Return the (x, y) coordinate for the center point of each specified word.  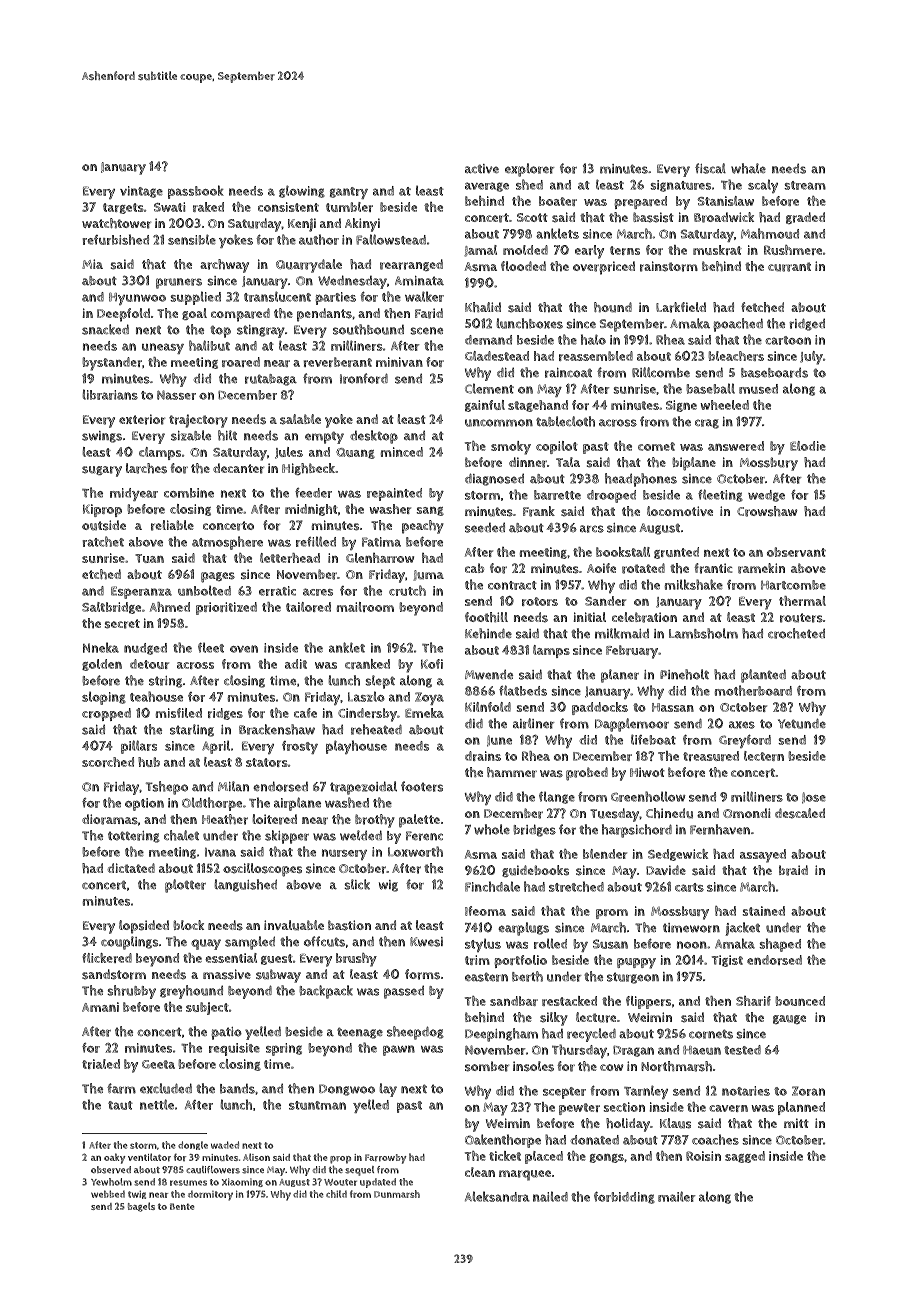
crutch (407, 590)
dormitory (210, 1196)
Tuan (149, 558)
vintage (141, 192)
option (144, 804)
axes (742, 725)
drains (483, 756)
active (482, 168)
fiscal (710, 168)
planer (620, 676)
